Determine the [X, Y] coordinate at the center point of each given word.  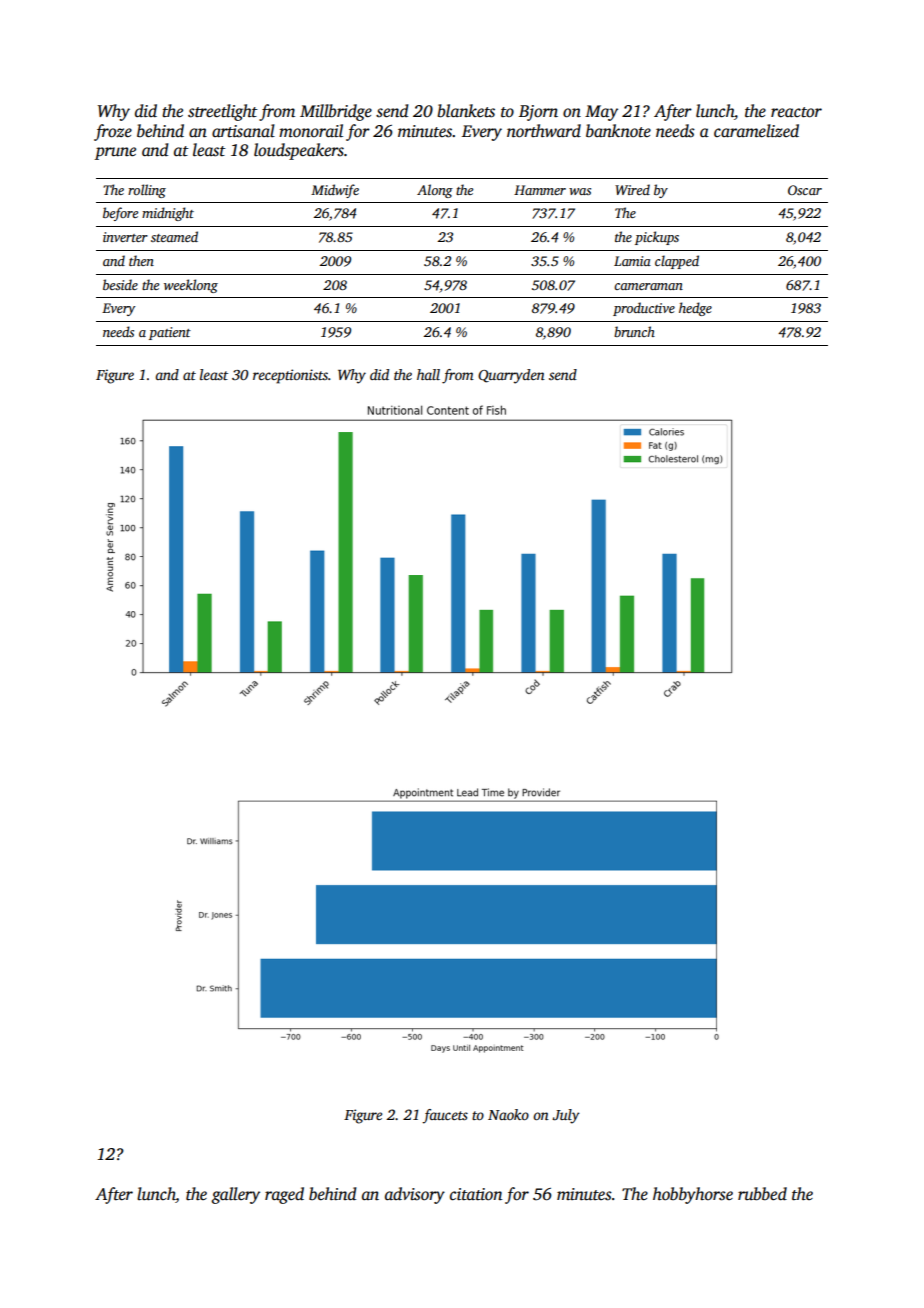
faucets [445, 1116]
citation [476, 1194]
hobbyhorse [693, 1195]
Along [435, 191]
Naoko [508, 1114]
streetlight [223, 112]
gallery [235, 1195]
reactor [796, 112]
